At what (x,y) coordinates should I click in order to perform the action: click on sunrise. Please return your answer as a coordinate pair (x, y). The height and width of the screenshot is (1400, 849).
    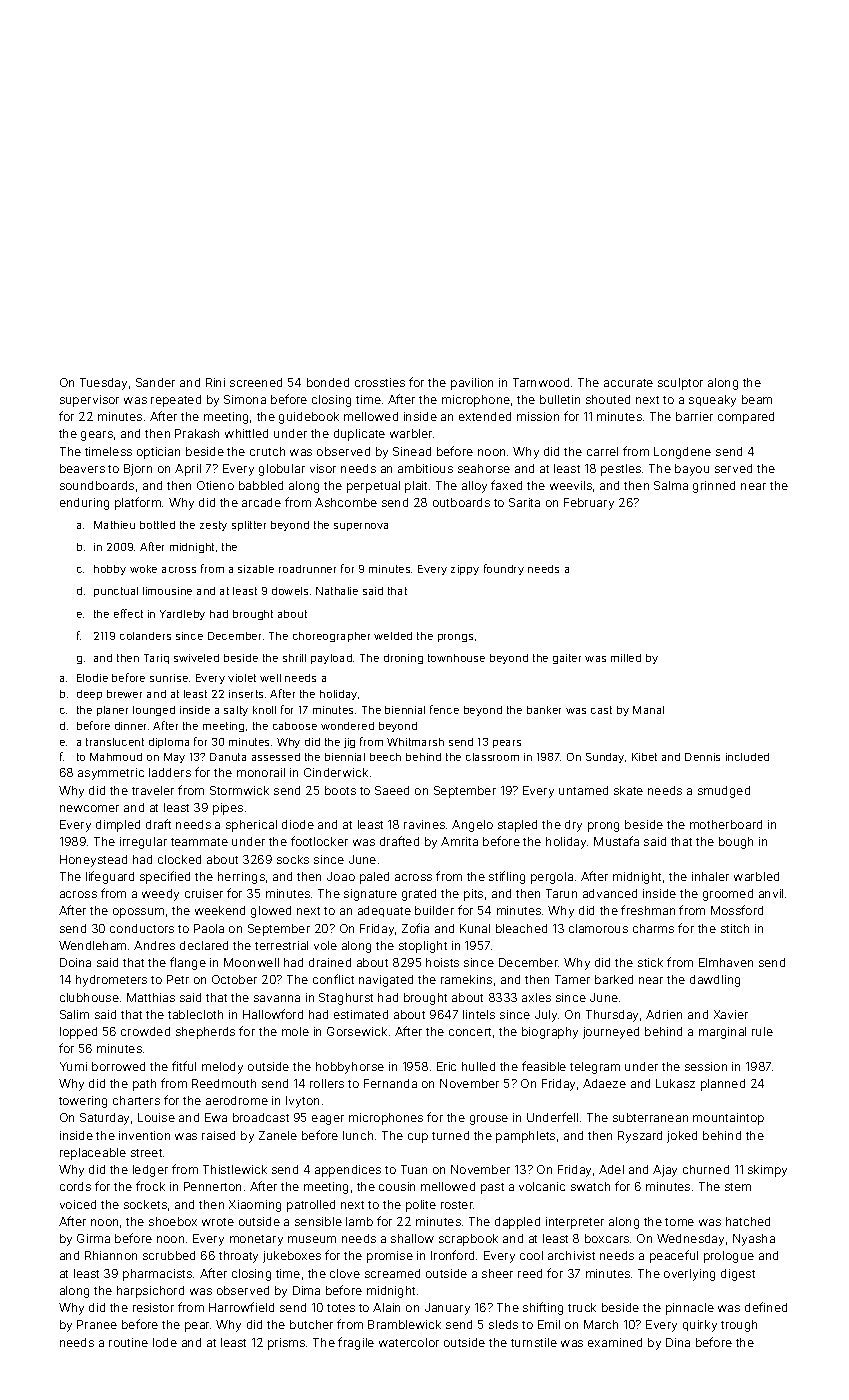
    Looking at the image, I should click on (169, 678).
